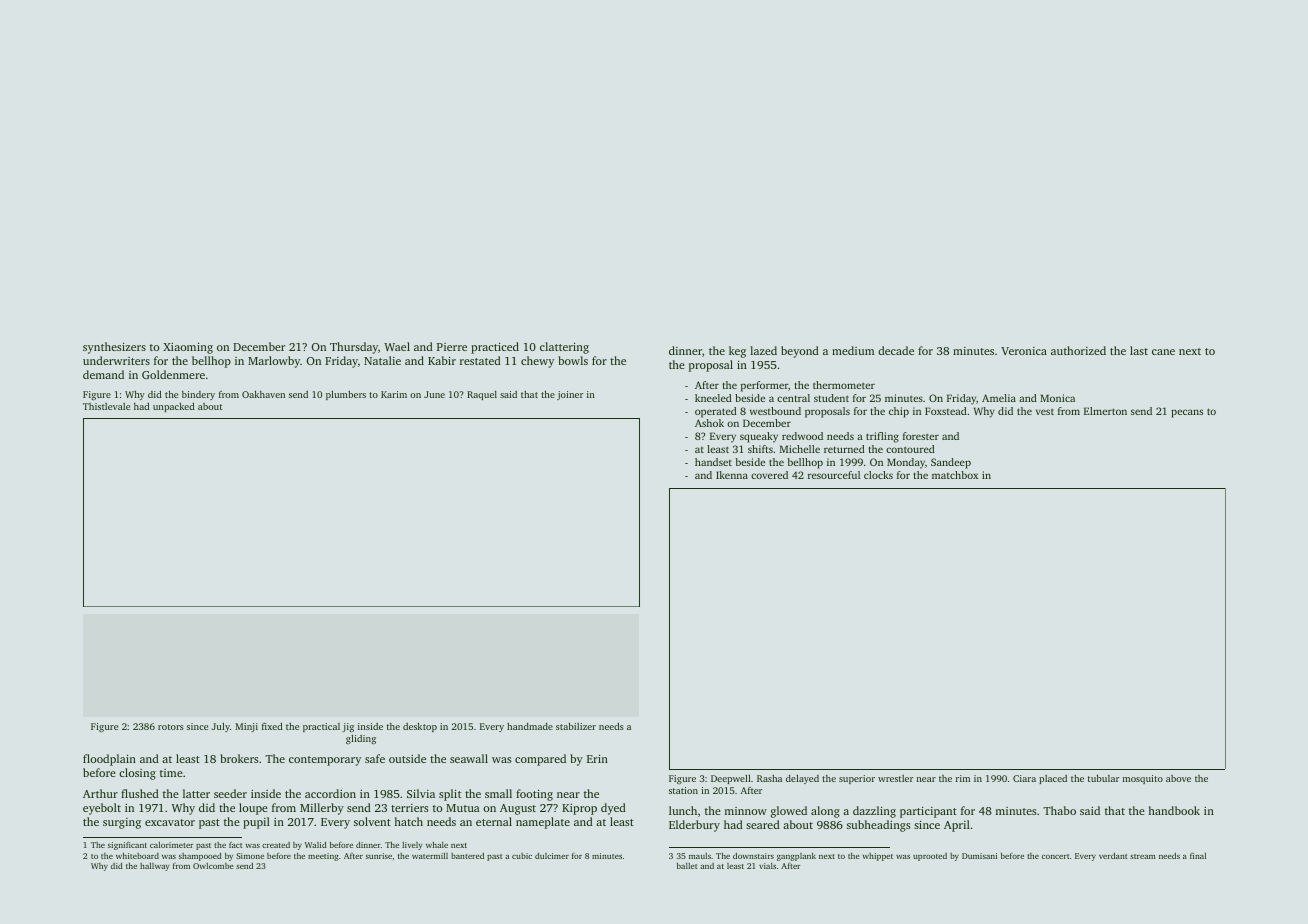  Describe the element at coordinates (763, 350) in the image. I see `lazed` at that location.
